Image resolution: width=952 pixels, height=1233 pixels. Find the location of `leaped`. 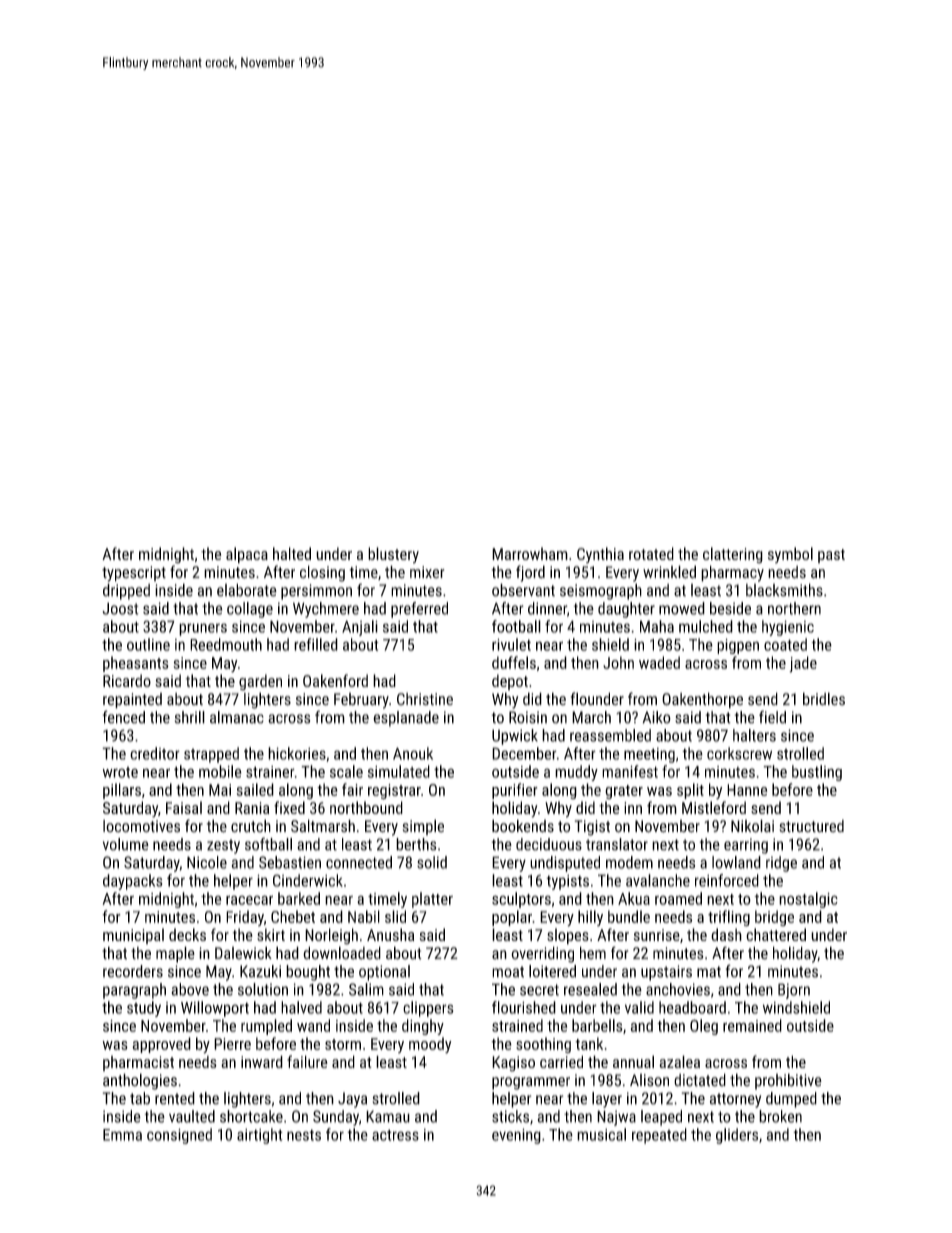

leaped is located at coordinates (661, 1118).
